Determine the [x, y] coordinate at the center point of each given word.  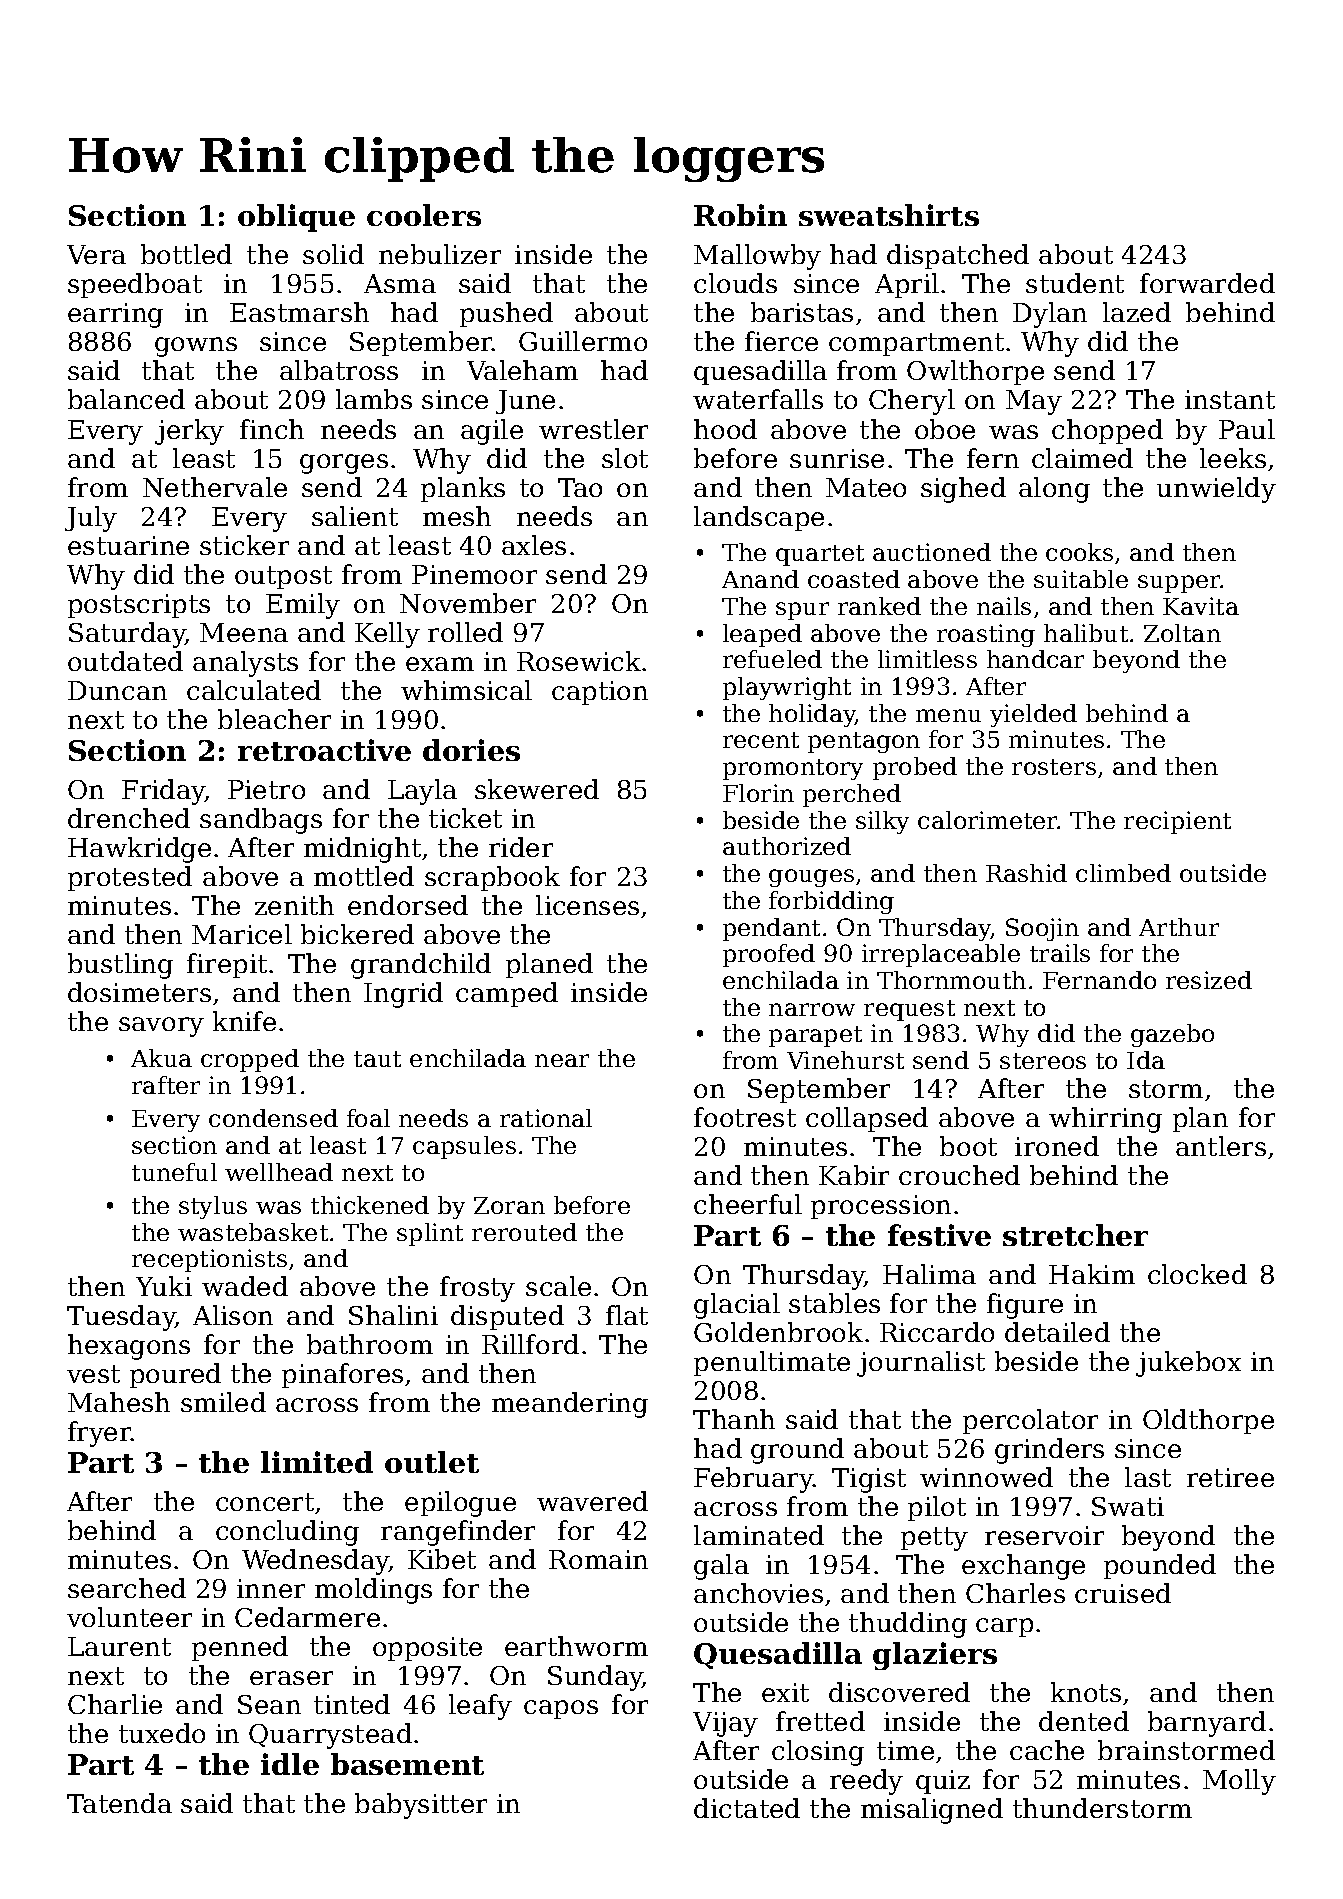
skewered [537, 789]
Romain [598, 1559]
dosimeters [139, 992]
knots [1086, 1692]
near [562, 1060]
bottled [186, 254]
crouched [959, 1175]
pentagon [864, 742]
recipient [1177, 822]
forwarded [1207, 283]
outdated [125, 661]
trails [1060, 953]
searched [127, 1588]
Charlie [115, 1704]
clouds [735, 283]
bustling [120, 966]
